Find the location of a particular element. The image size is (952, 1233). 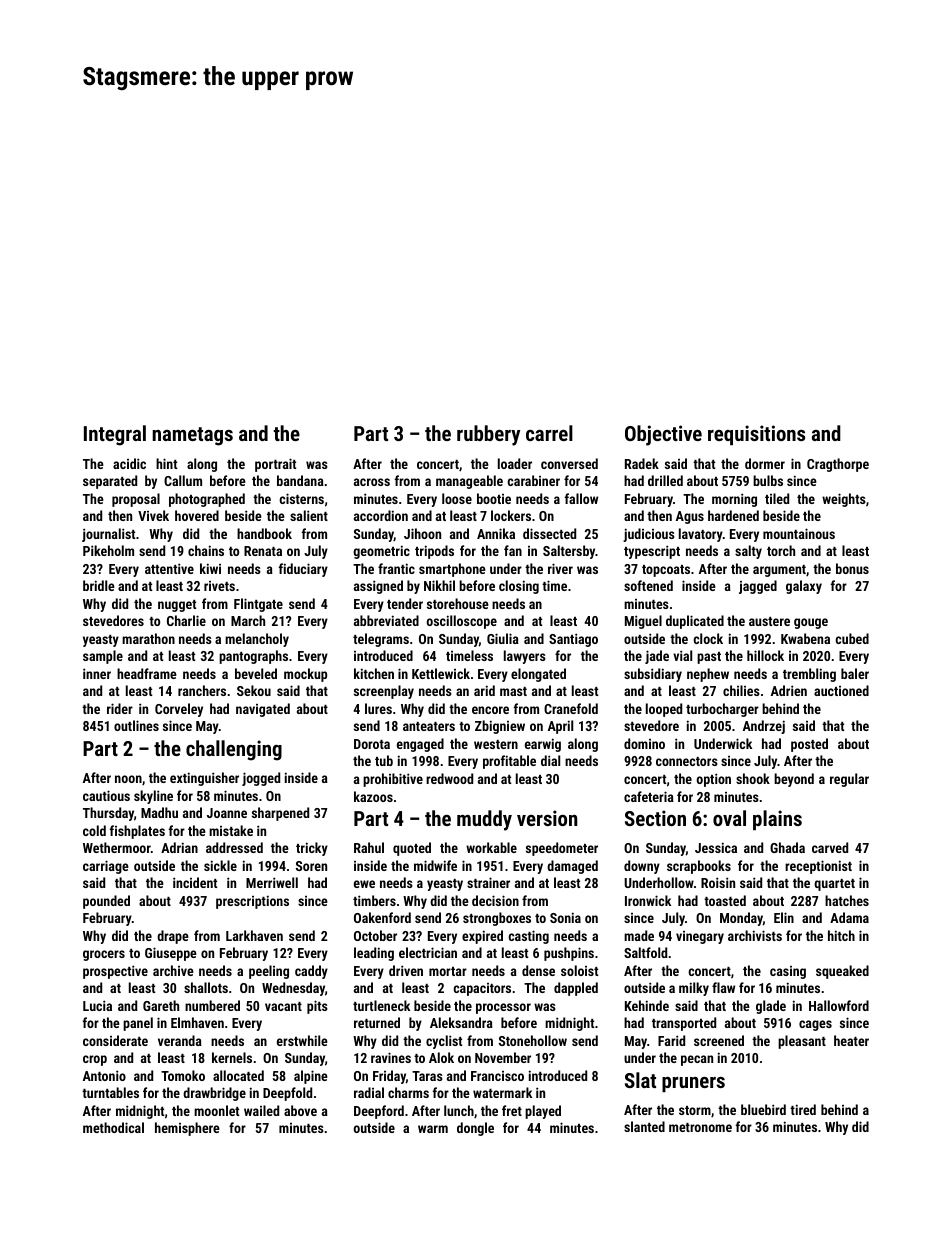

Objective is located at coordinates (663, 435).
